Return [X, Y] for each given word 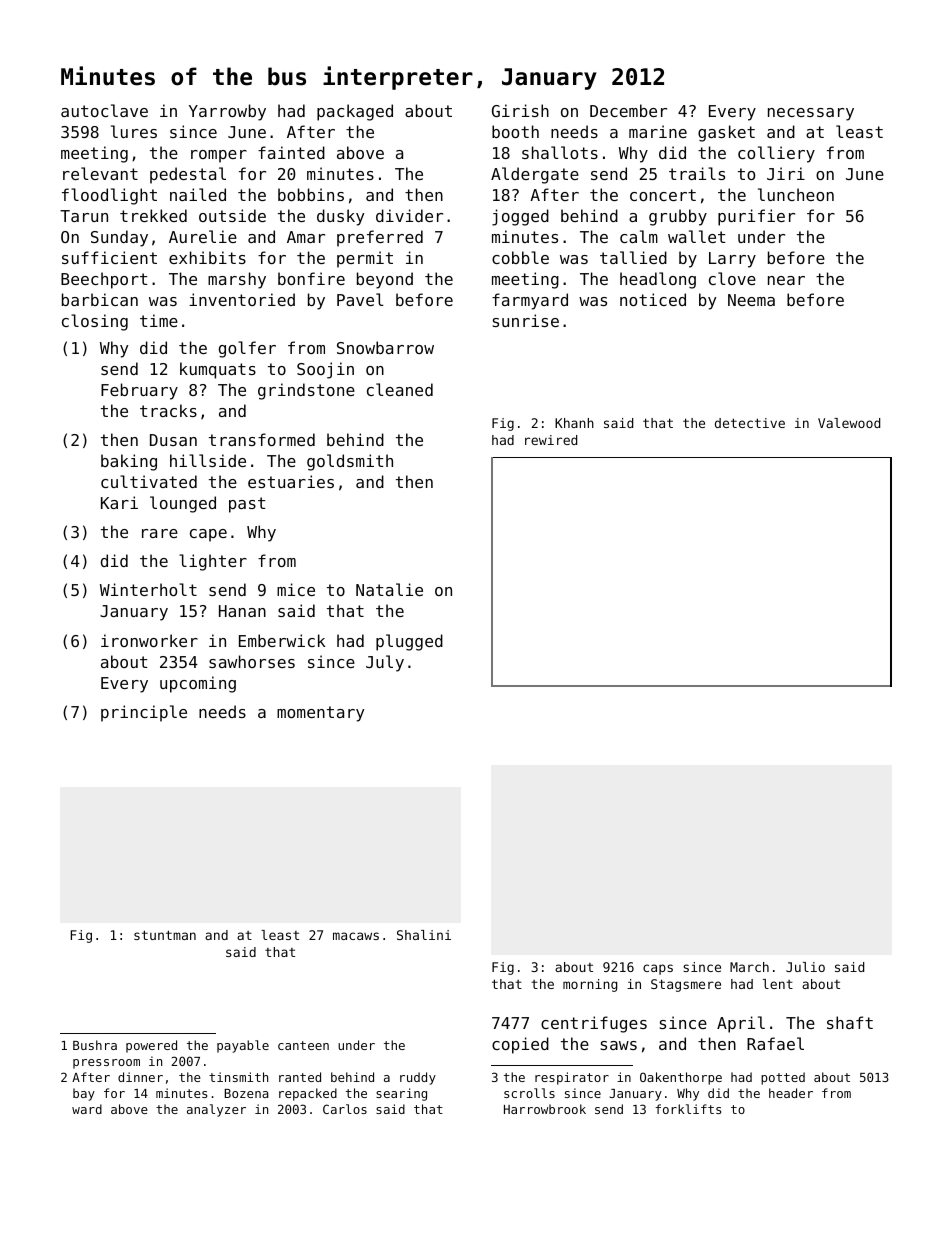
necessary [811, 114]
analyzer [216, 1110]
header [791, 1093]
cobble [520, 257]
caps [658, 969]
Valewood [849, 423]
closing [95, 322]
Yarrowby [227, 112]
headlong [658, 280]
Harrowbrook [545, 1109]
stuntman [165, 935]
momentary [321, 714]
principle [144, 713]
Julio [805, 967]
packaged [355, 112]
